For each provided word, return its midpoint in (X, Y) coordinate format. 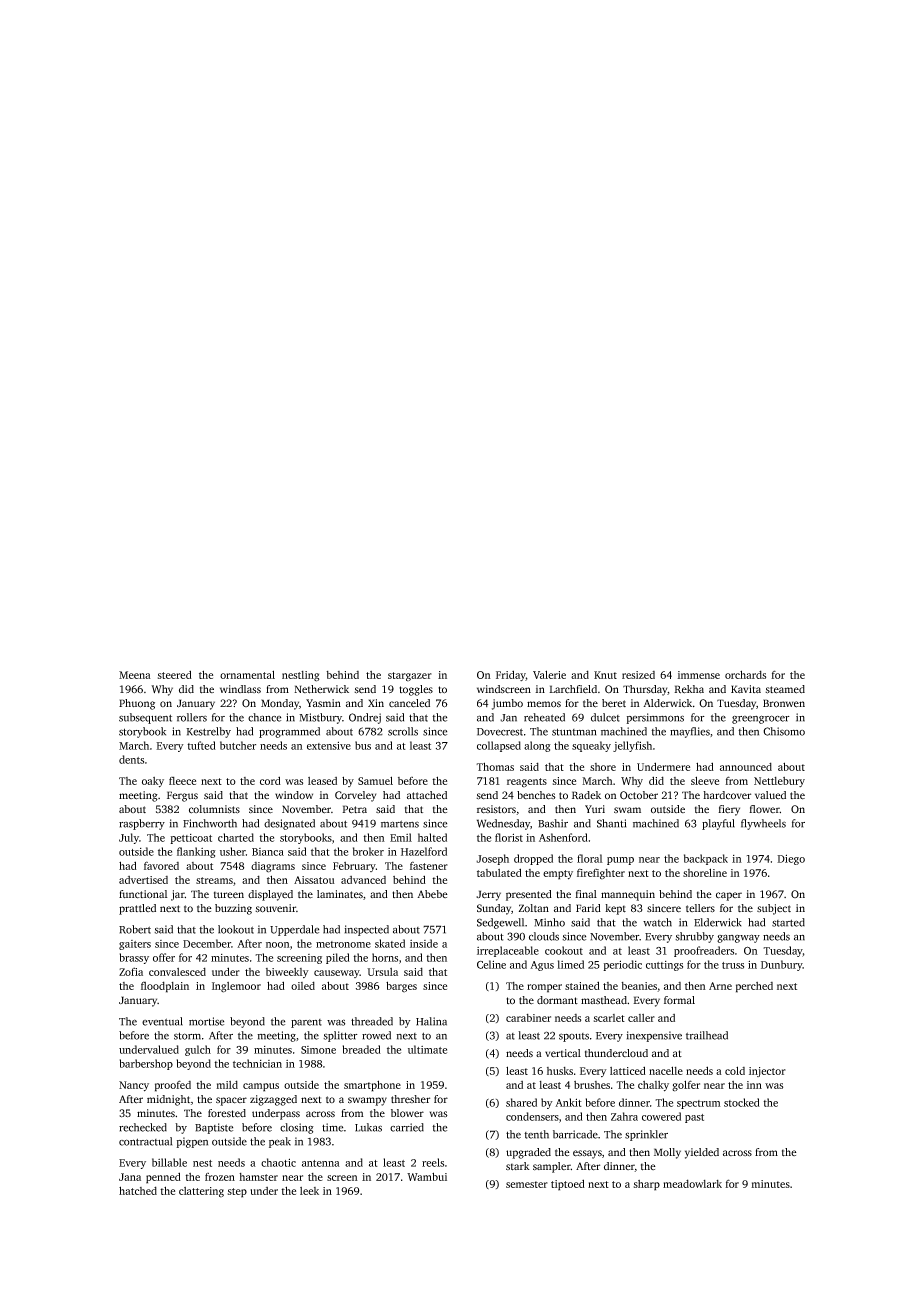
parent (306, 1023)
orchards (745, 674)
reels (433, 1162)
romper (544, 988)
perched (754, 987)
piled (338, 958)
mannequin (628, 895)
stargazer (410, 677)
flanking (196, 852)
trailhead (707, 1035)
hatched (138, 1190)
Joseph (492, 859)
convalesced (177, 971)
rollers (192, 717)
